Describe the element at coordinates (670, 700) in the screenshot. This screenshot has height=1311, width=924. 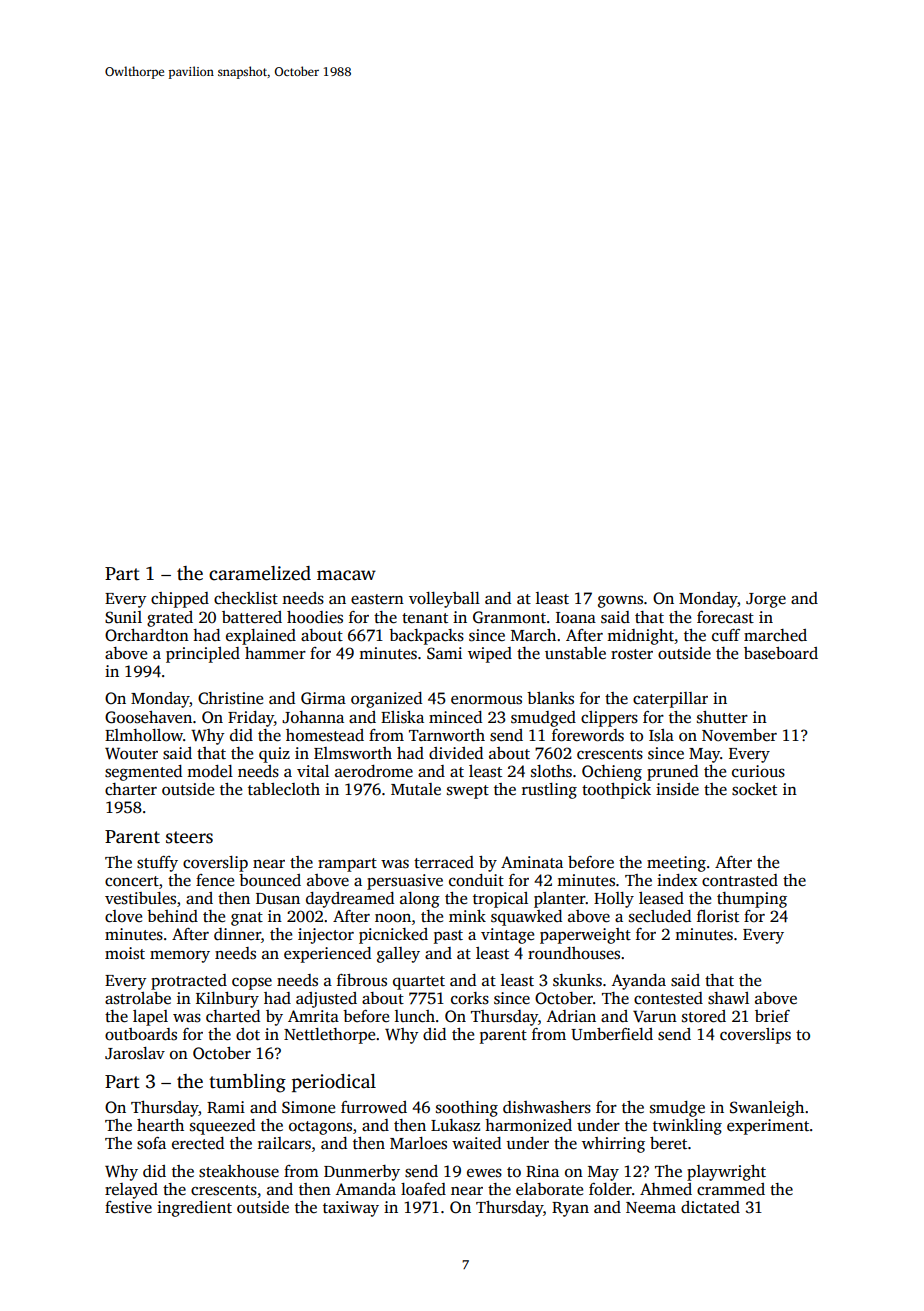
I see `caterpillar` at that location.
